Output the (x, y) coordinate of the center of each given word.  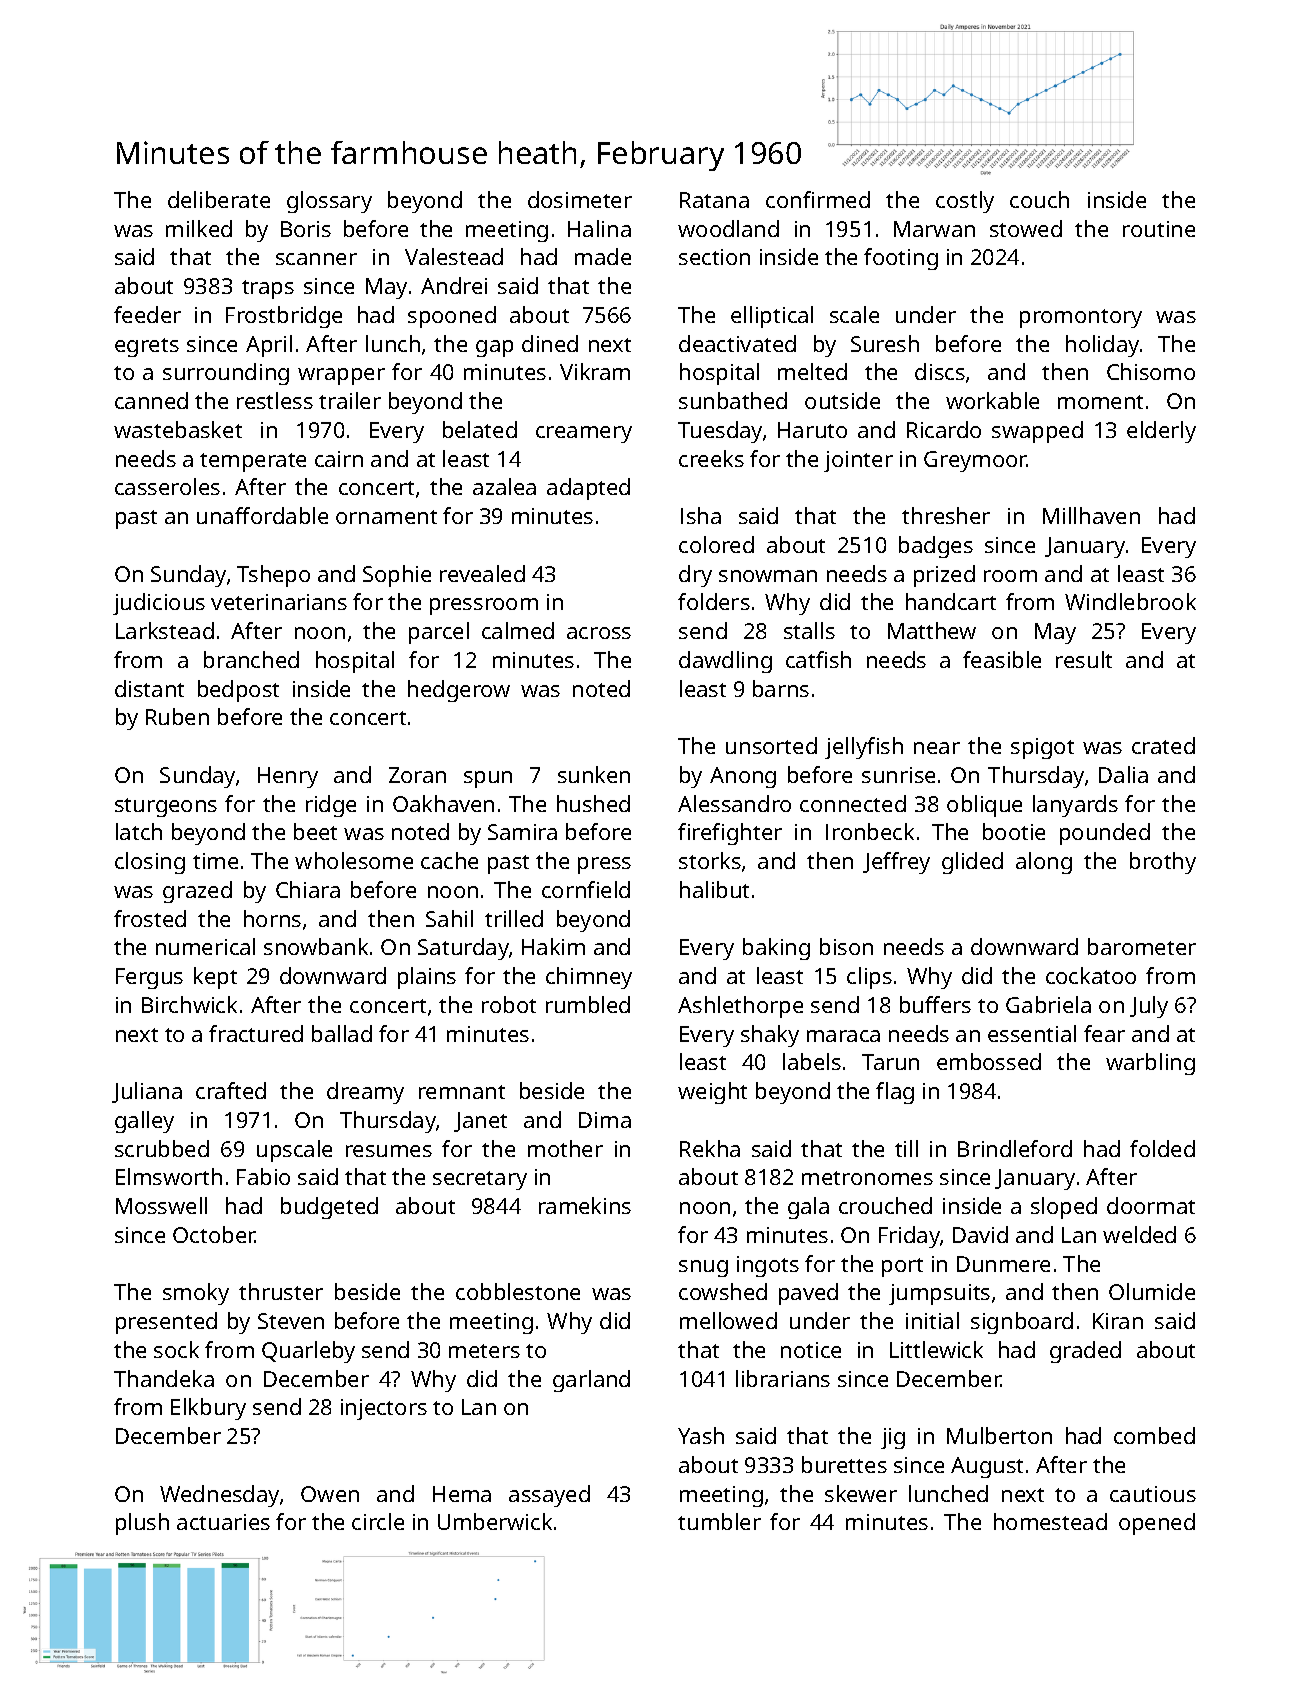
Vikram (595, 371)
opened (1157, 1524)
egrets (147, 347)
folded (1162, 1148)
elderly (1161, 432)
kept (215, 978)
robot (509, 1004)
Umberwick (495, 1521)
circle (378, 1521)
